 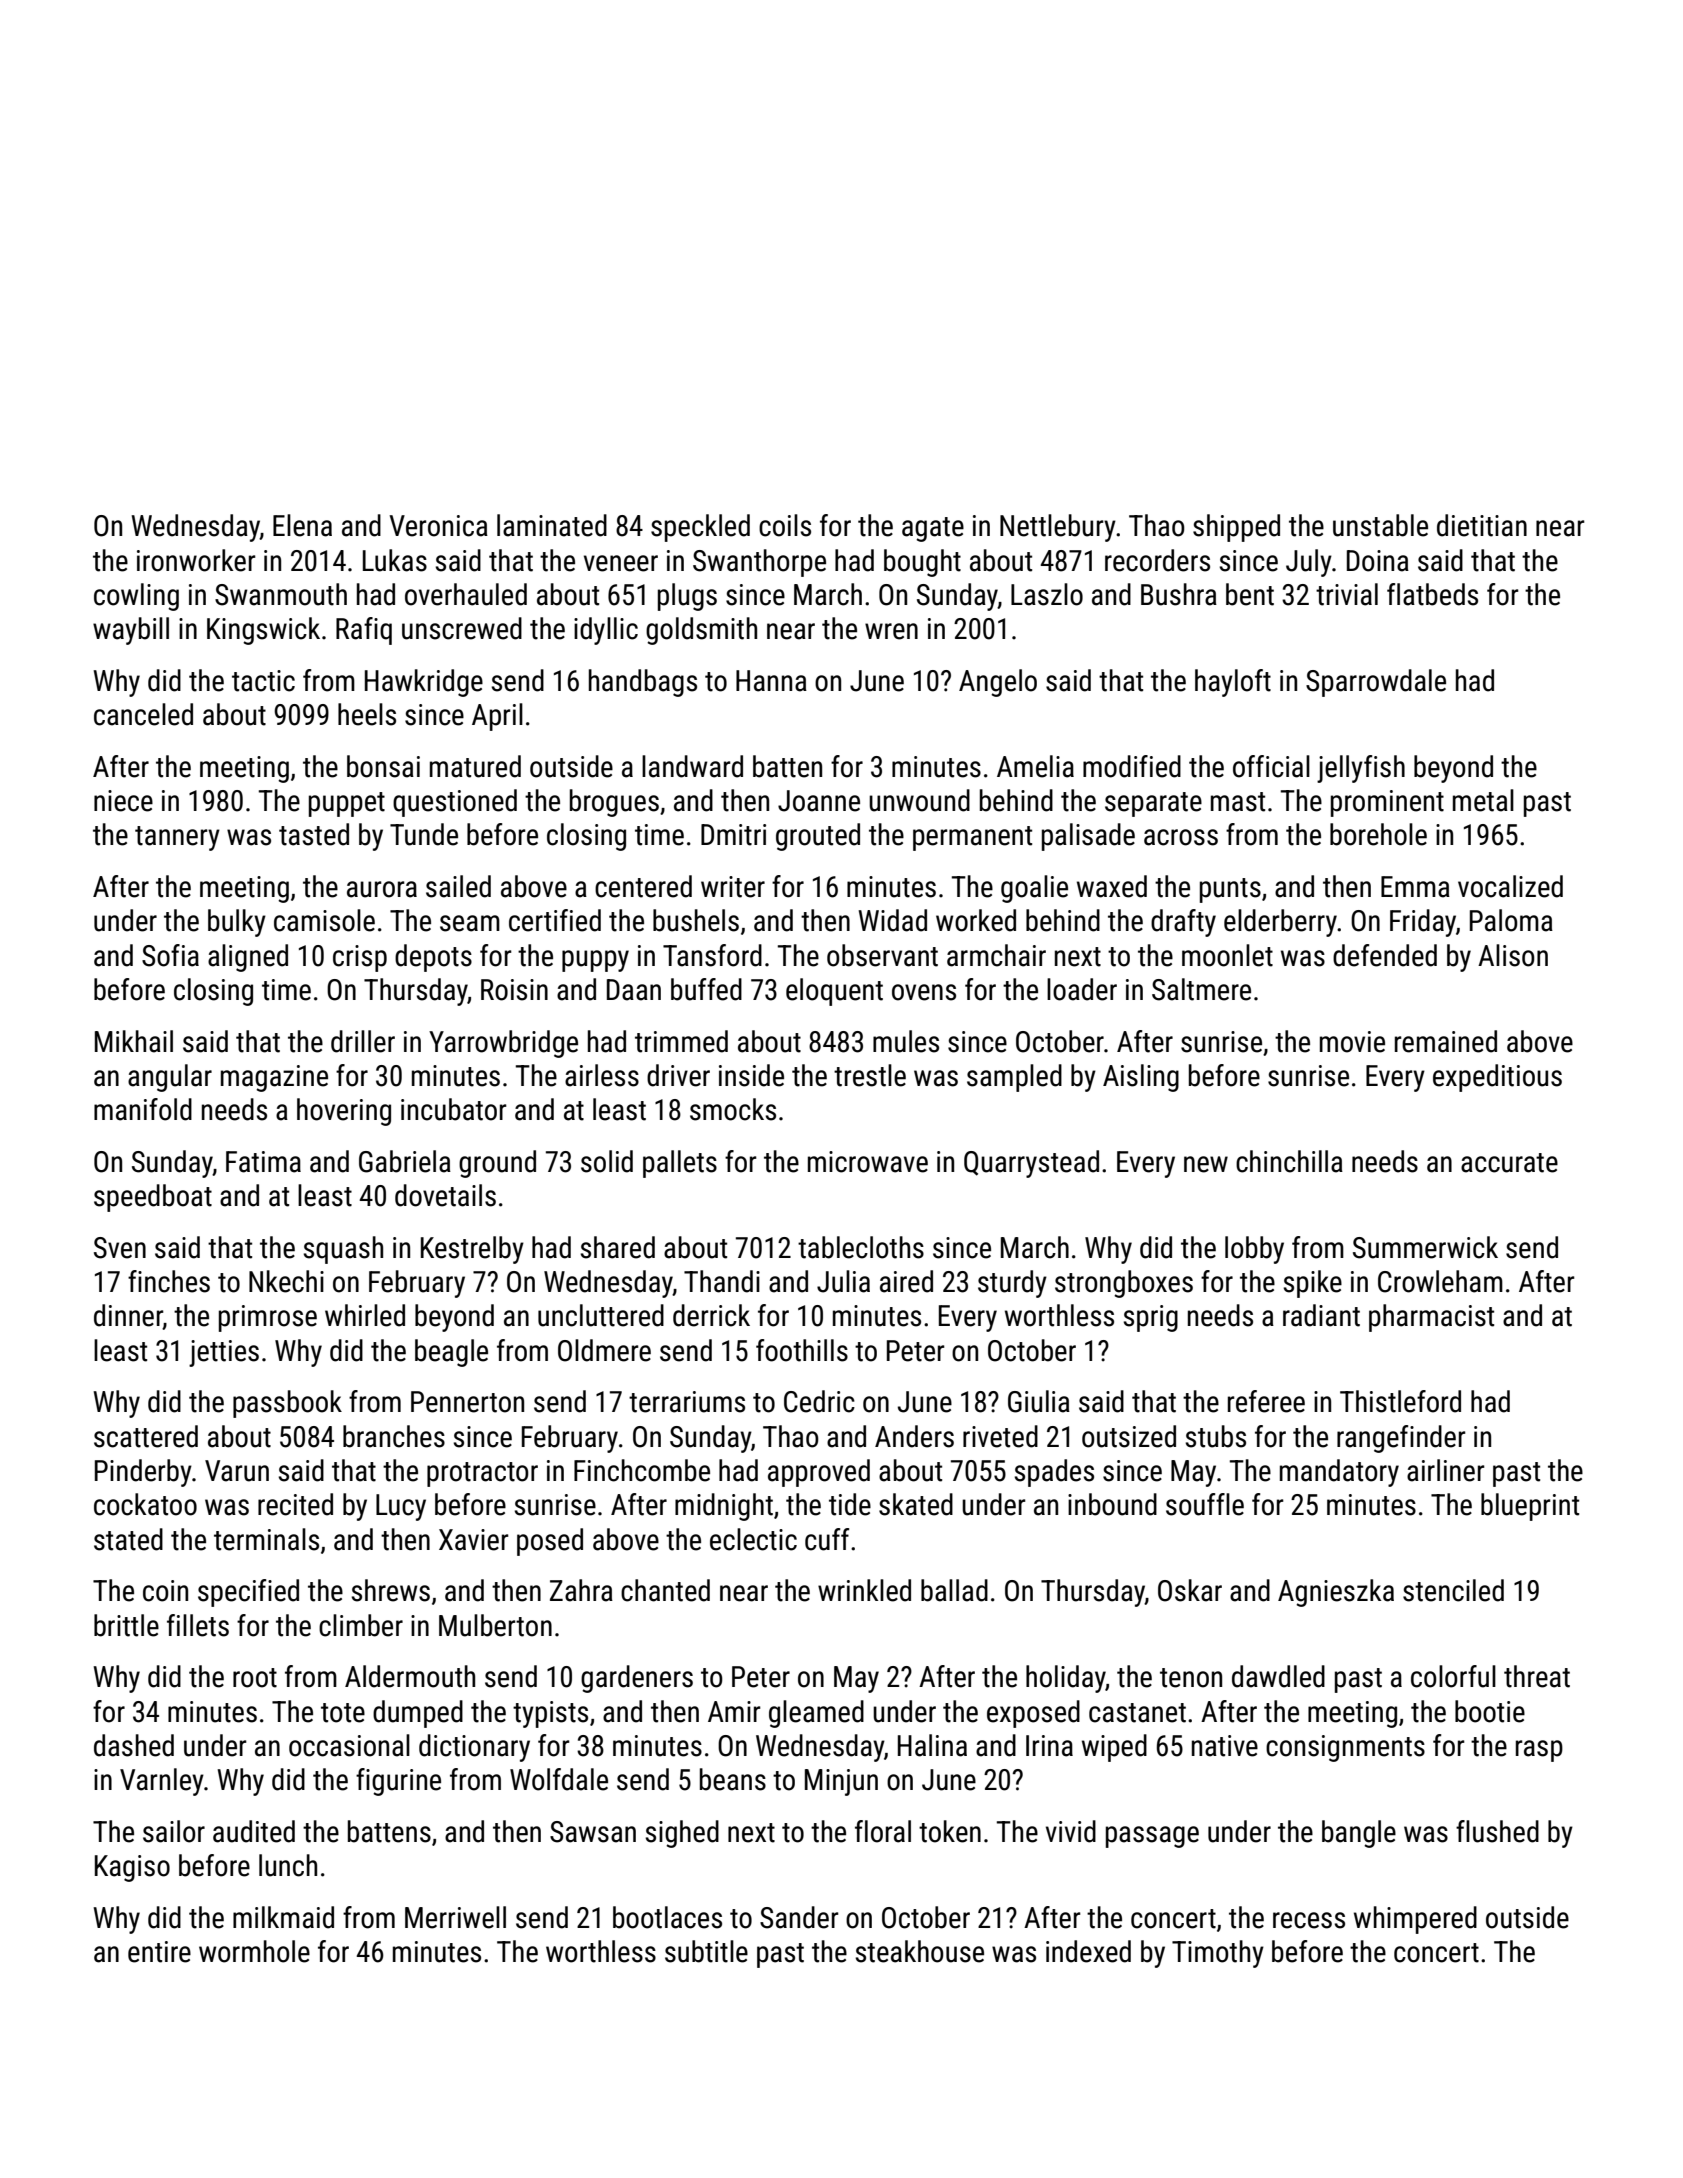 What do you see at coordinates (1047, 594) in the page?
I see `Laszlo` at bounding box center [1047, 594].
